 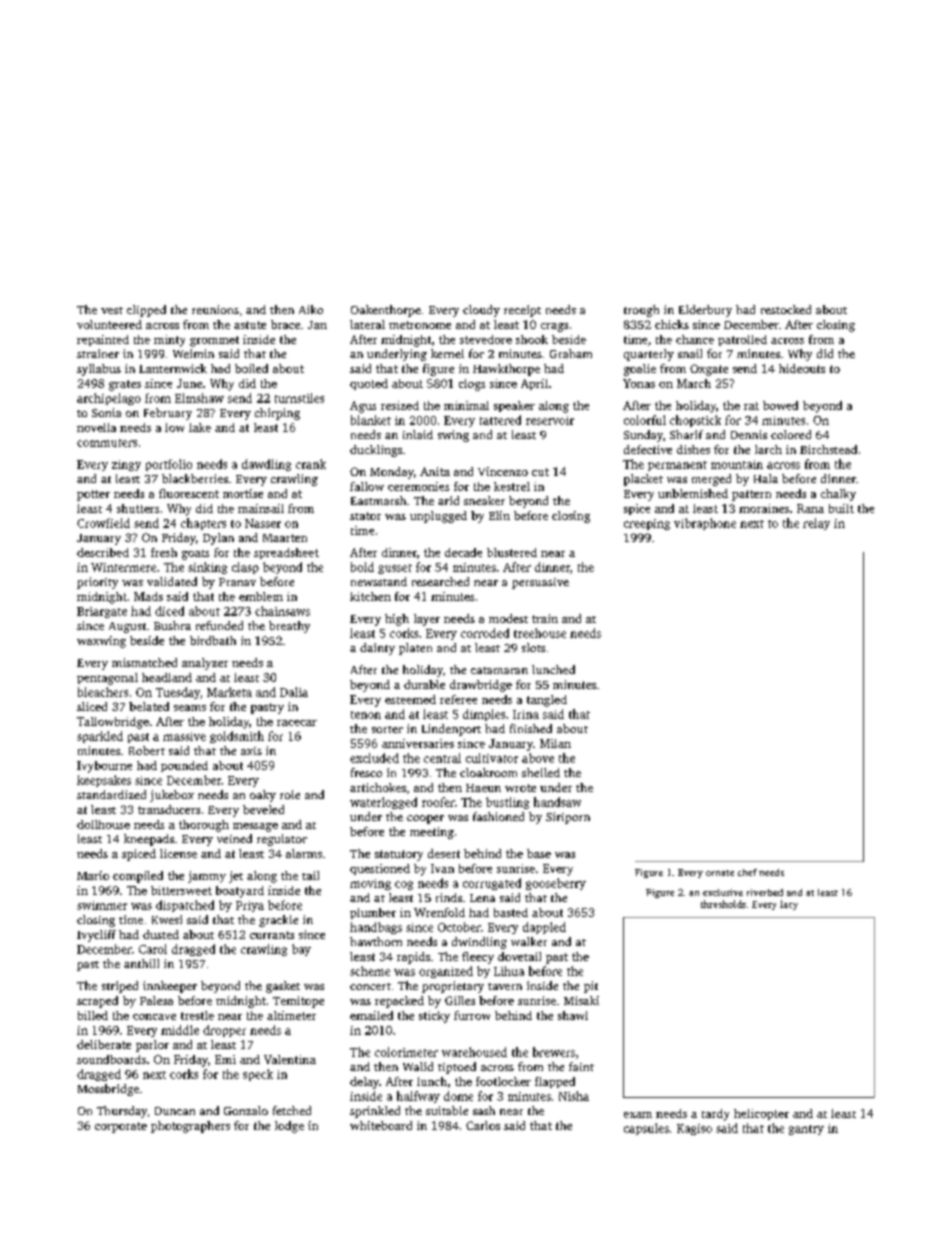 I want to click on fetched, so click(x=292, y=1110).
